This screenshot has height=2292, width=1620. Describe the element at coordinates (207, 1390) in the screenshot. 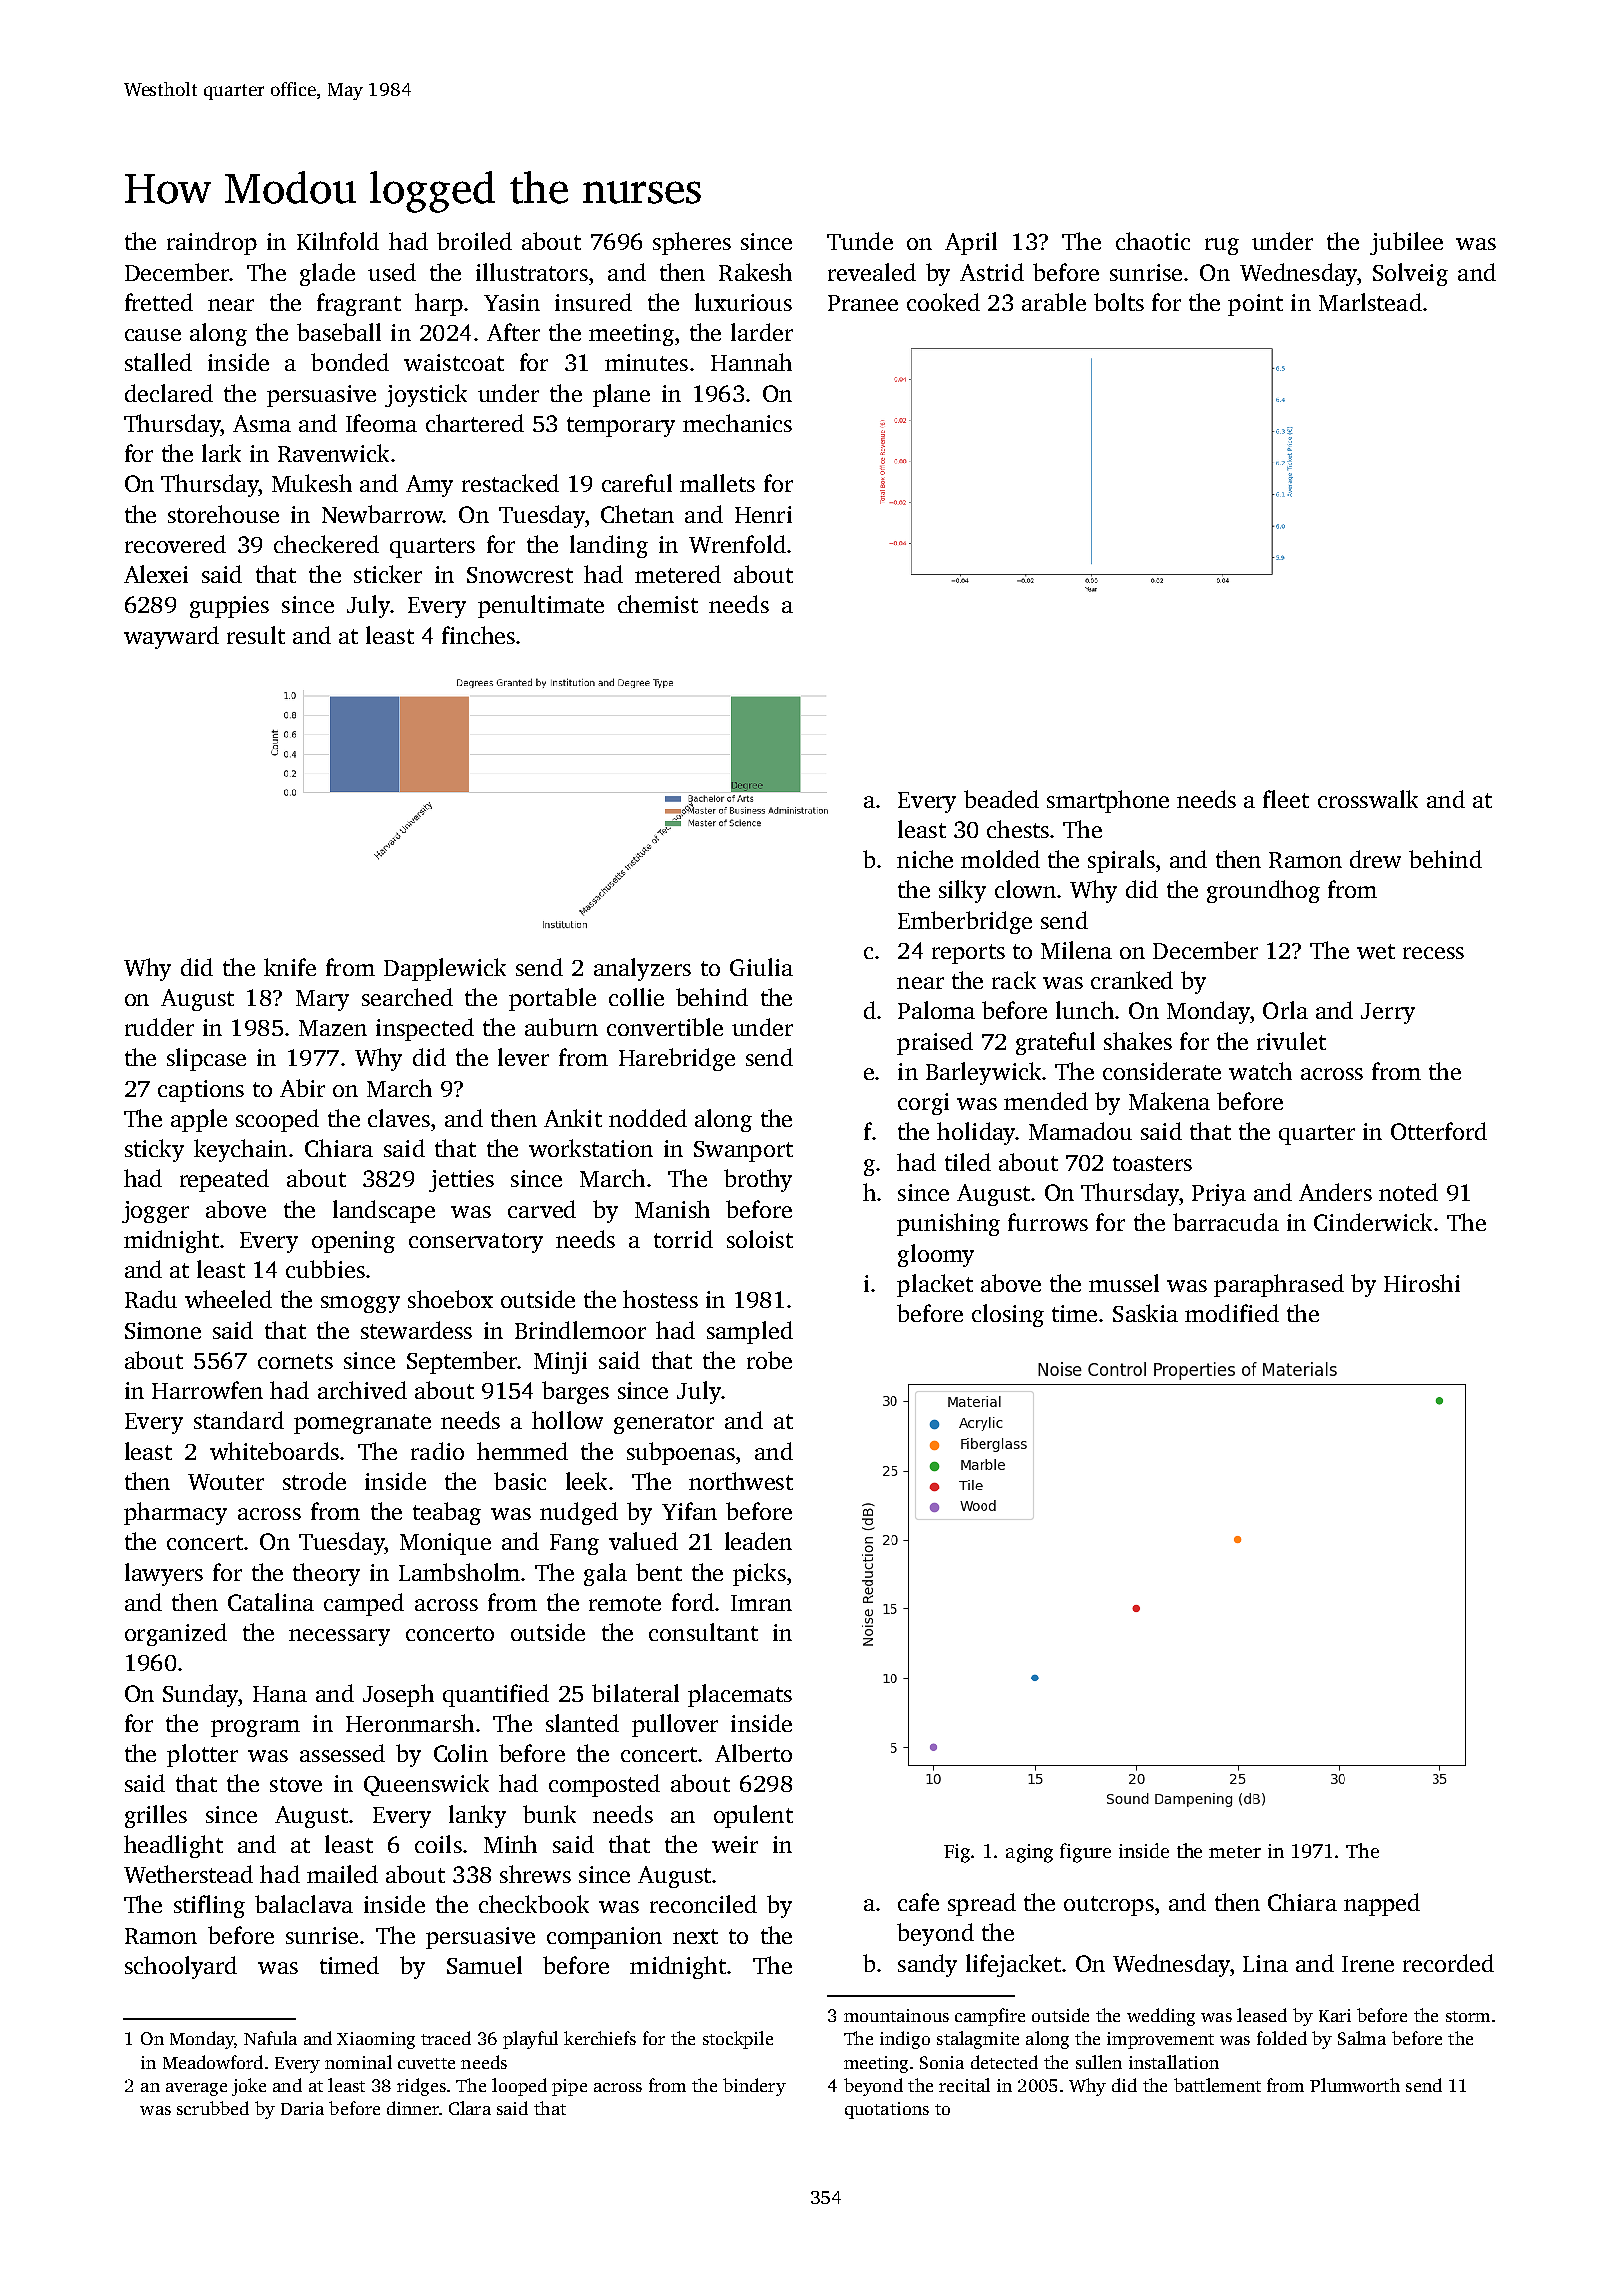

I see `Harrowfen` at that location.
